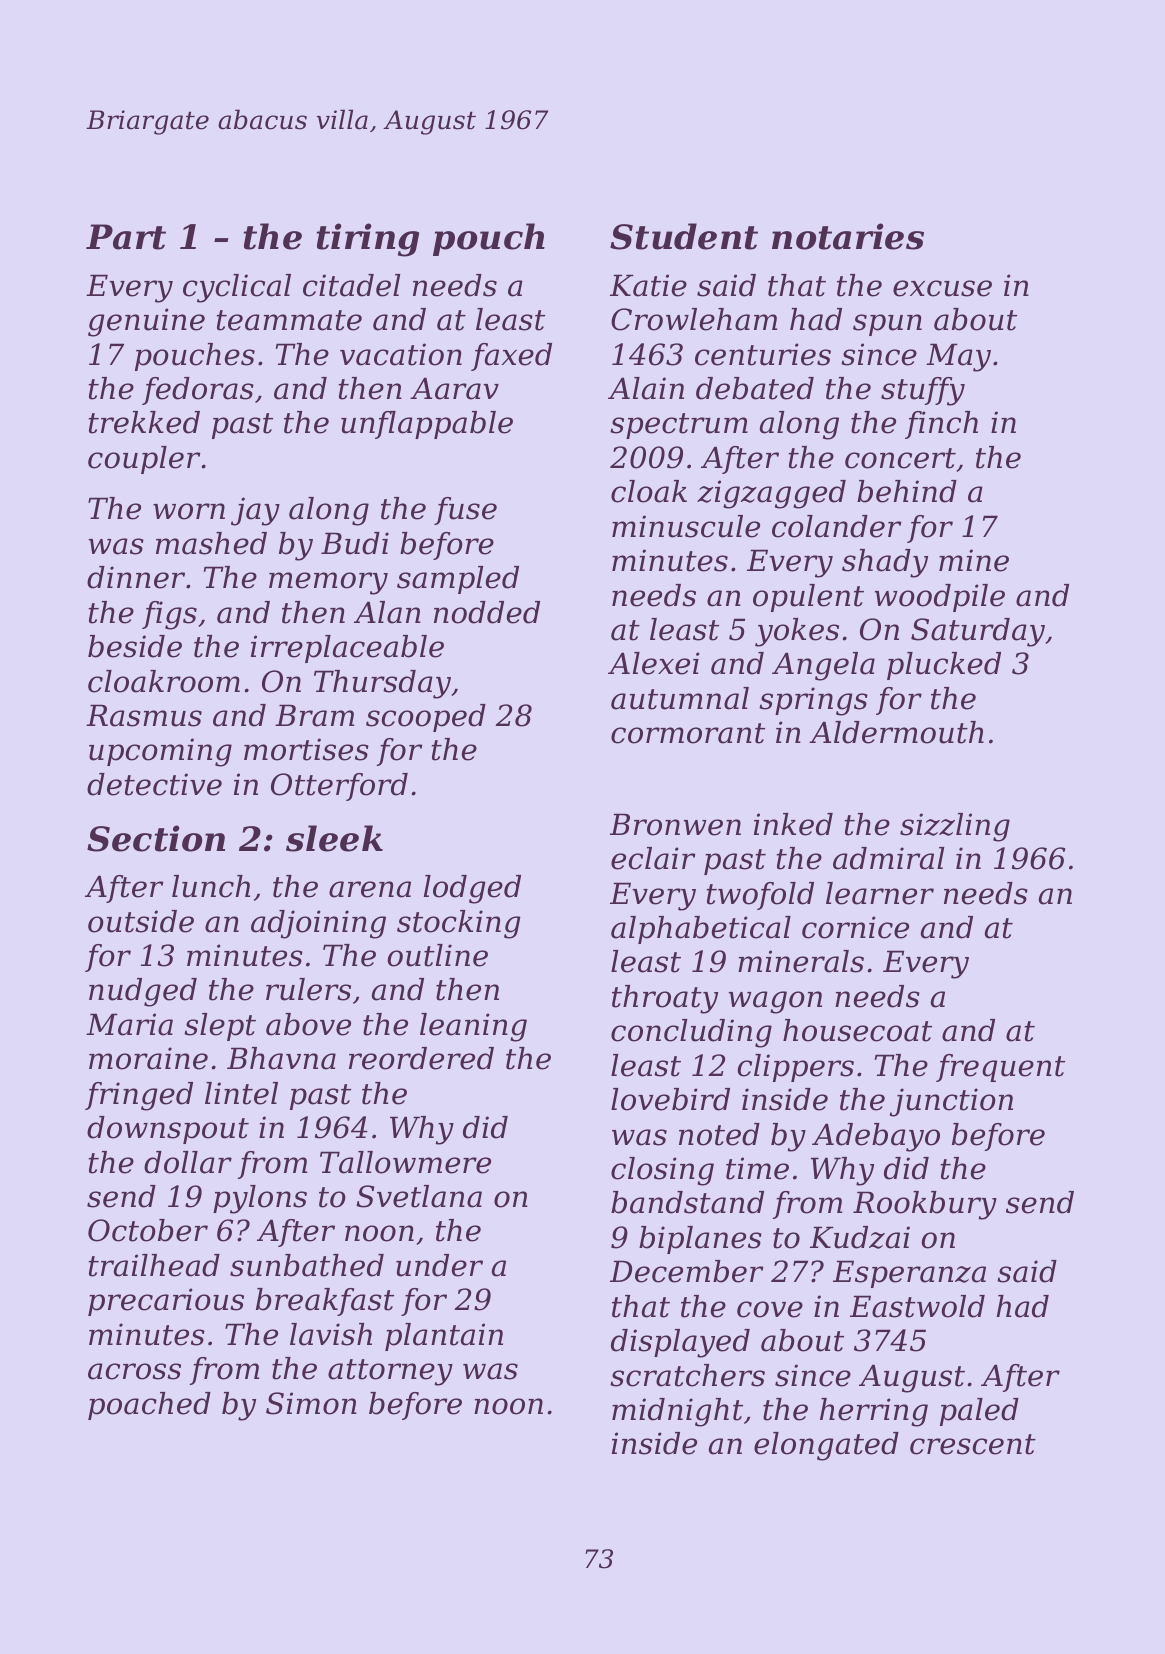 This document has height=1654, width=1165. Describe the element at coordinates (311, 1403) in the document. I see `Simon` at that location.
